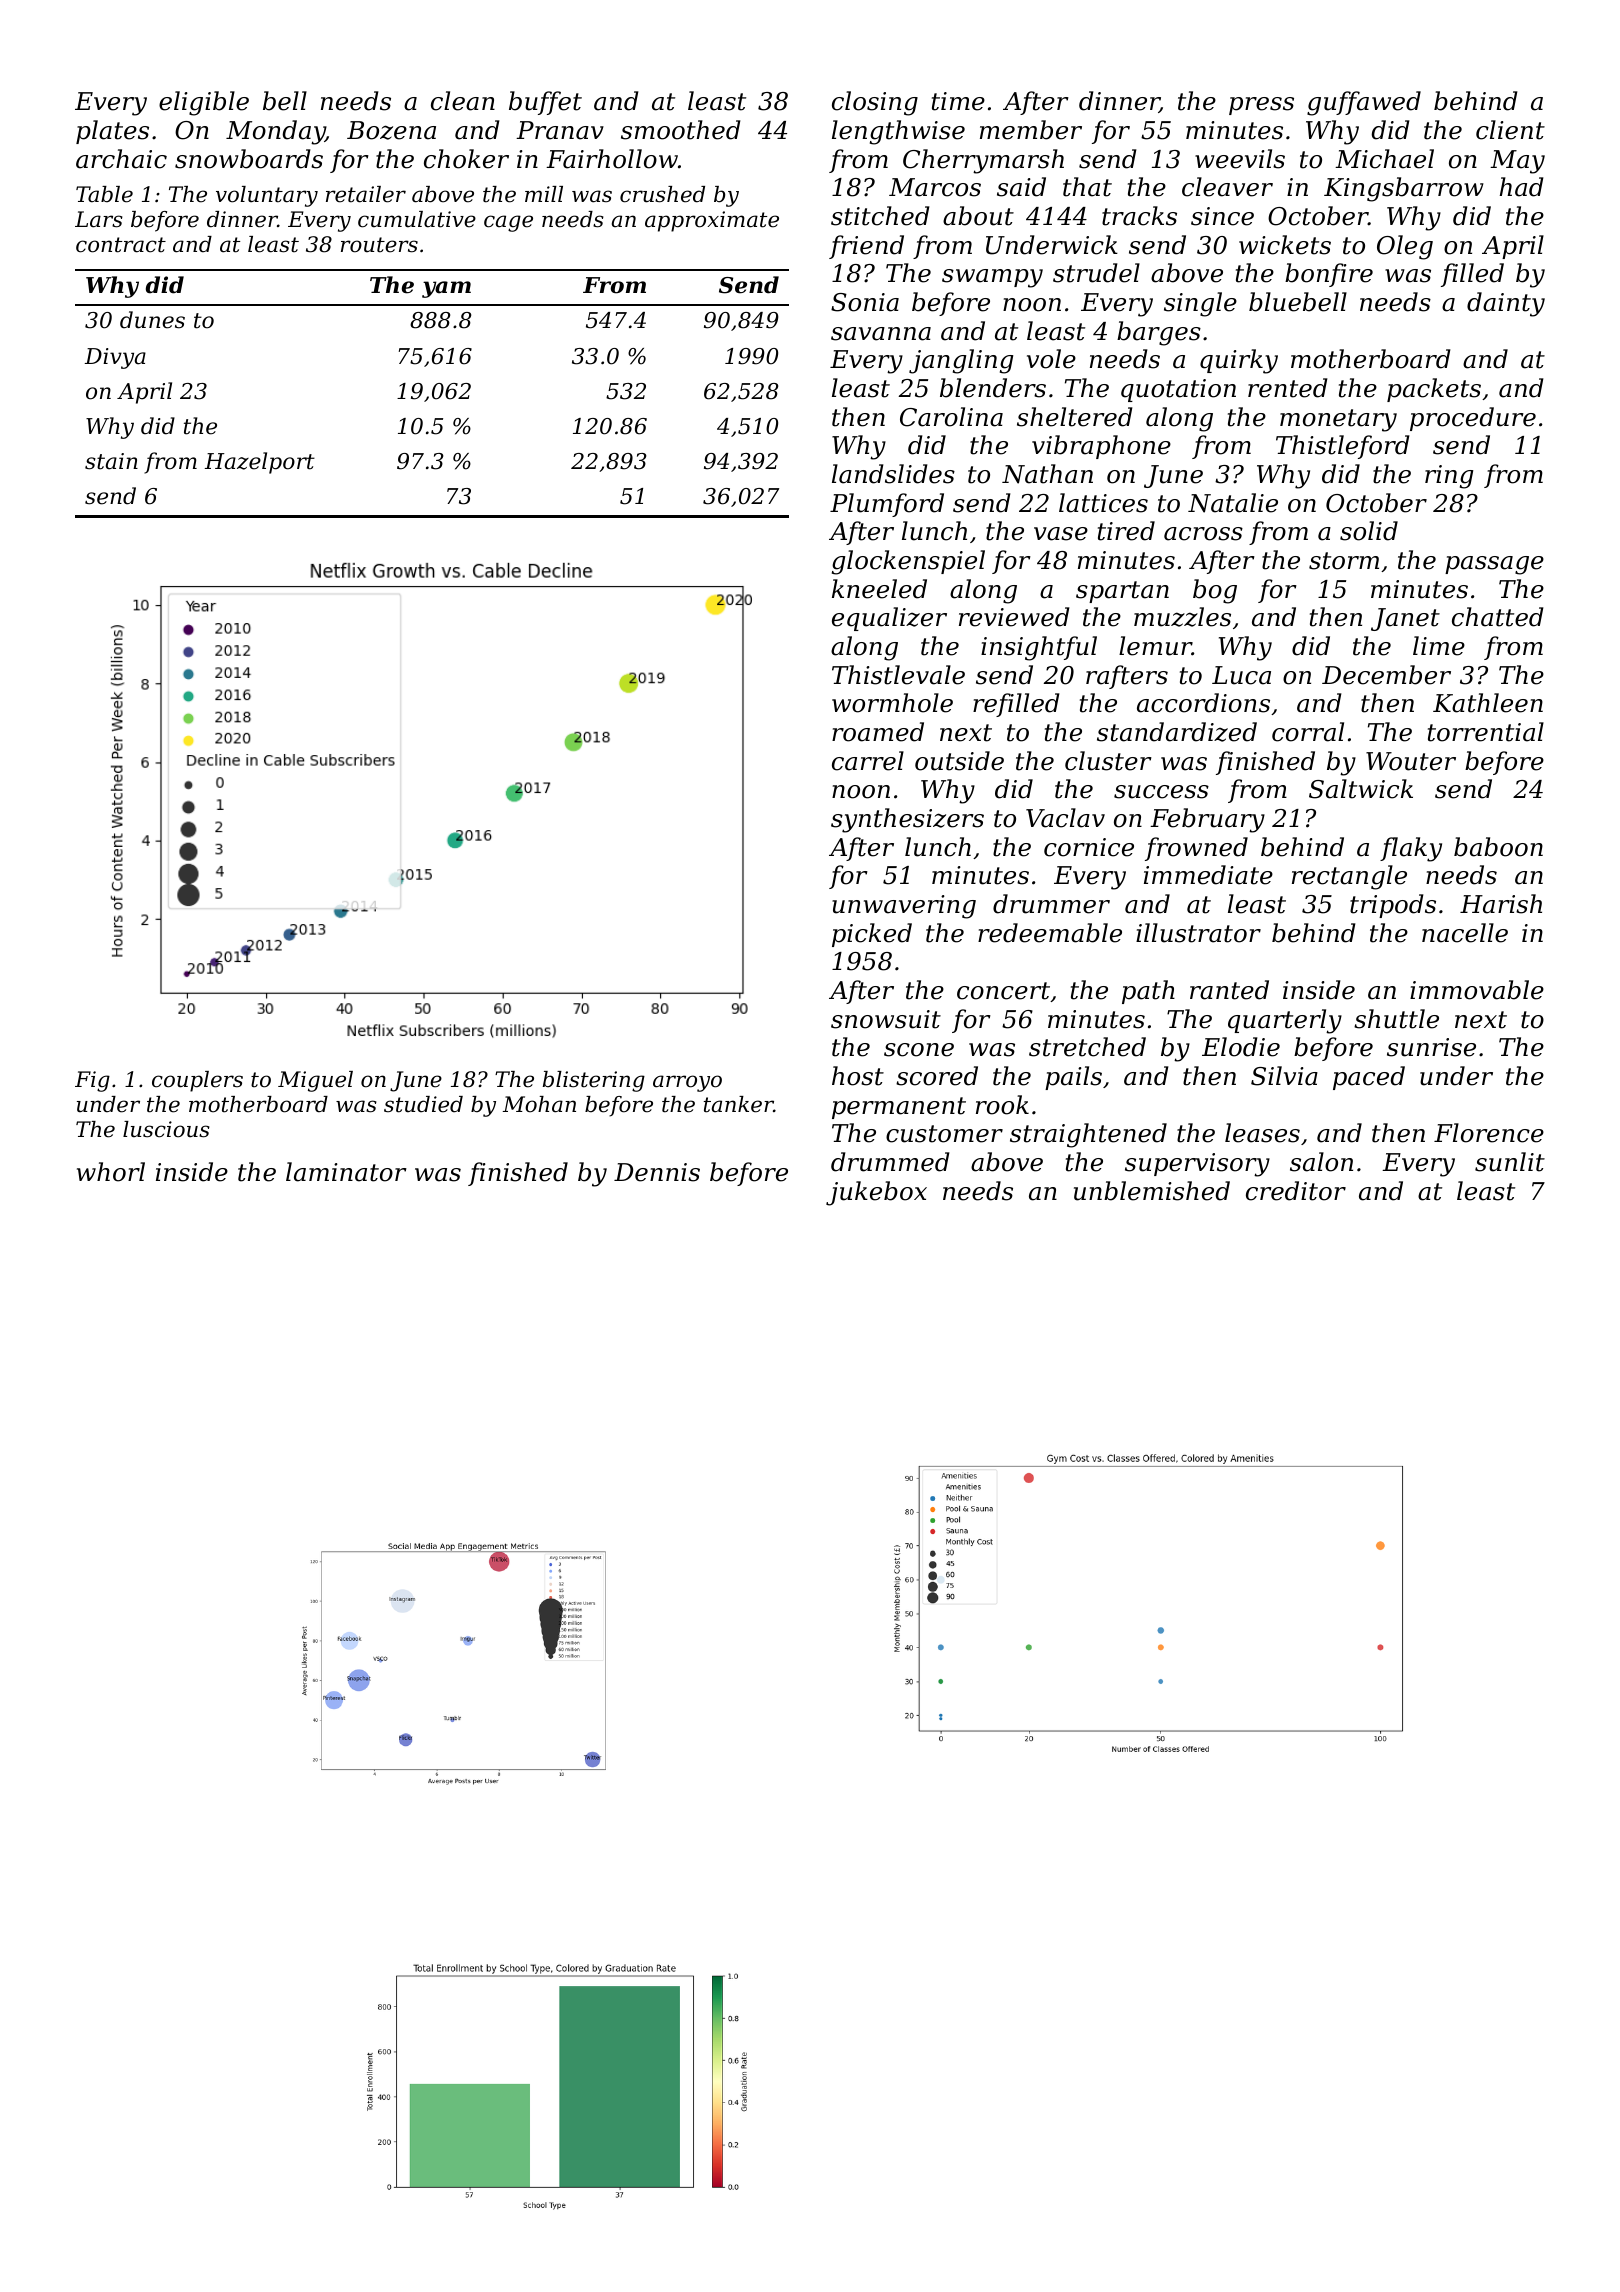 The image size is (1620, 2292). What do you see at coordinates (878, 732) in the screenshot?
I see `roamed` at bounding box center [878, 732].
